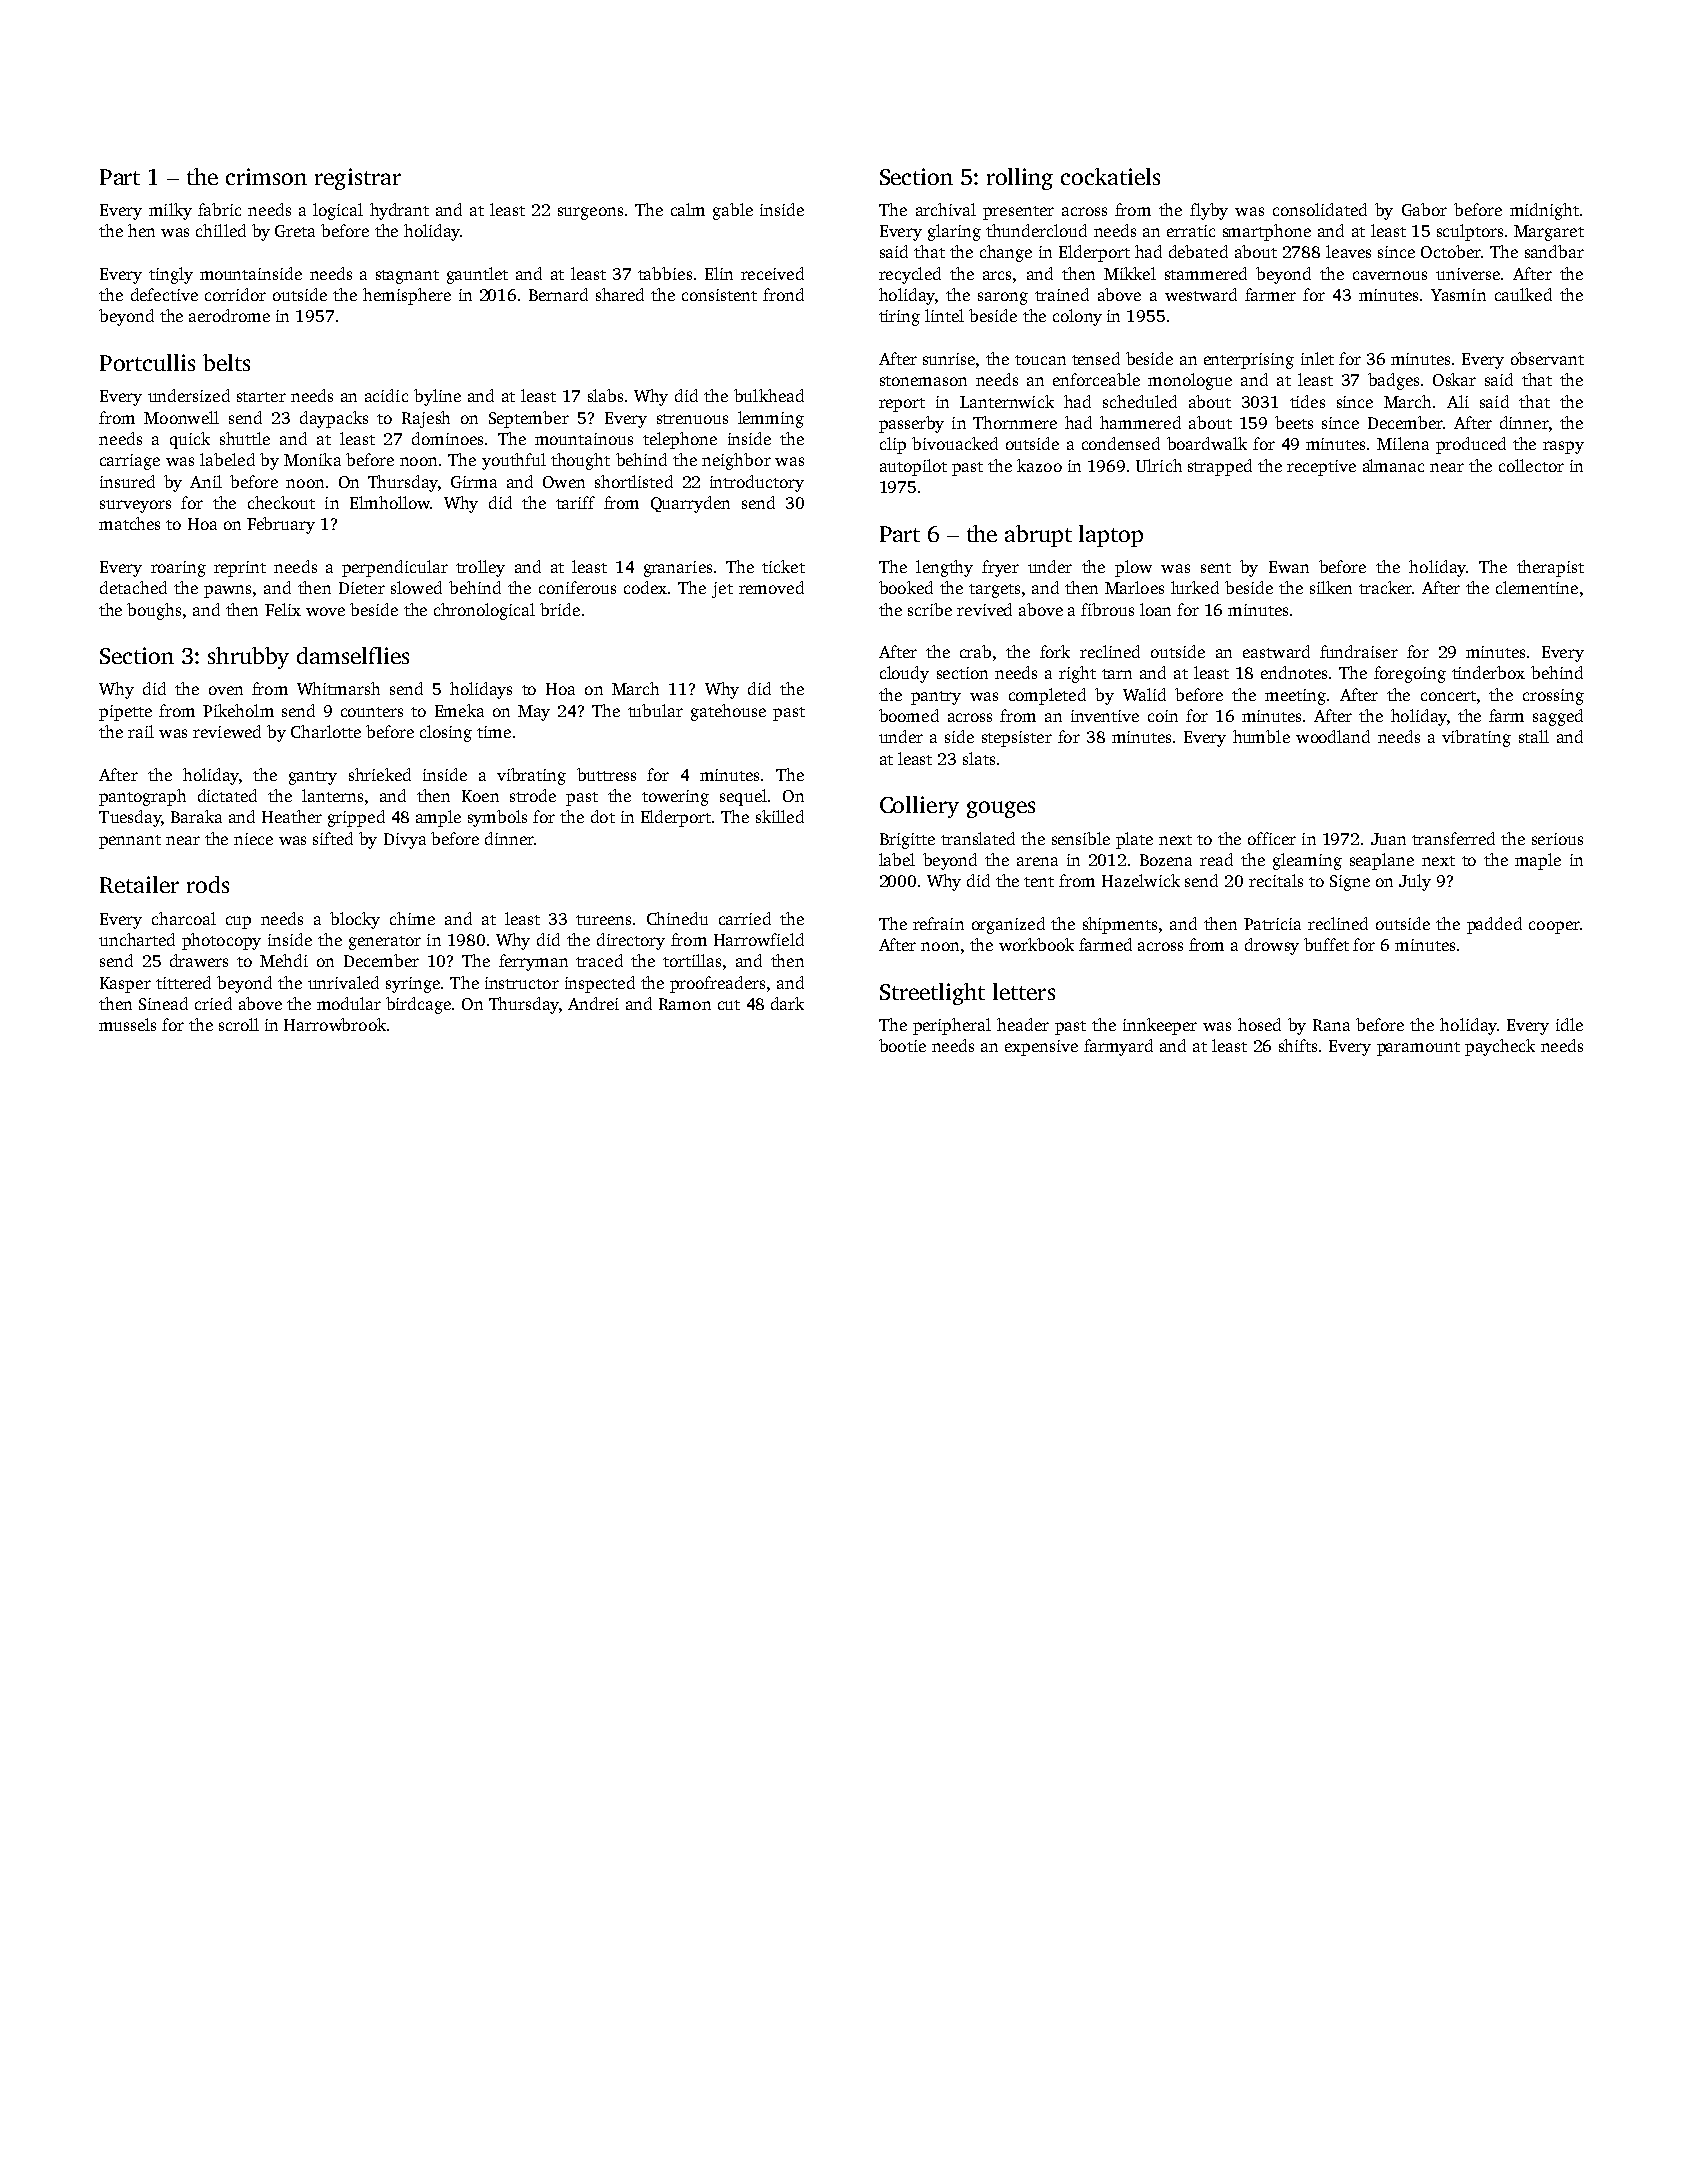 The height and width of the screenshot is (2178, 1683). Describe the element at coordinates (335, 1024) in the screenshot. I see `Harrowbrook` at that location.
